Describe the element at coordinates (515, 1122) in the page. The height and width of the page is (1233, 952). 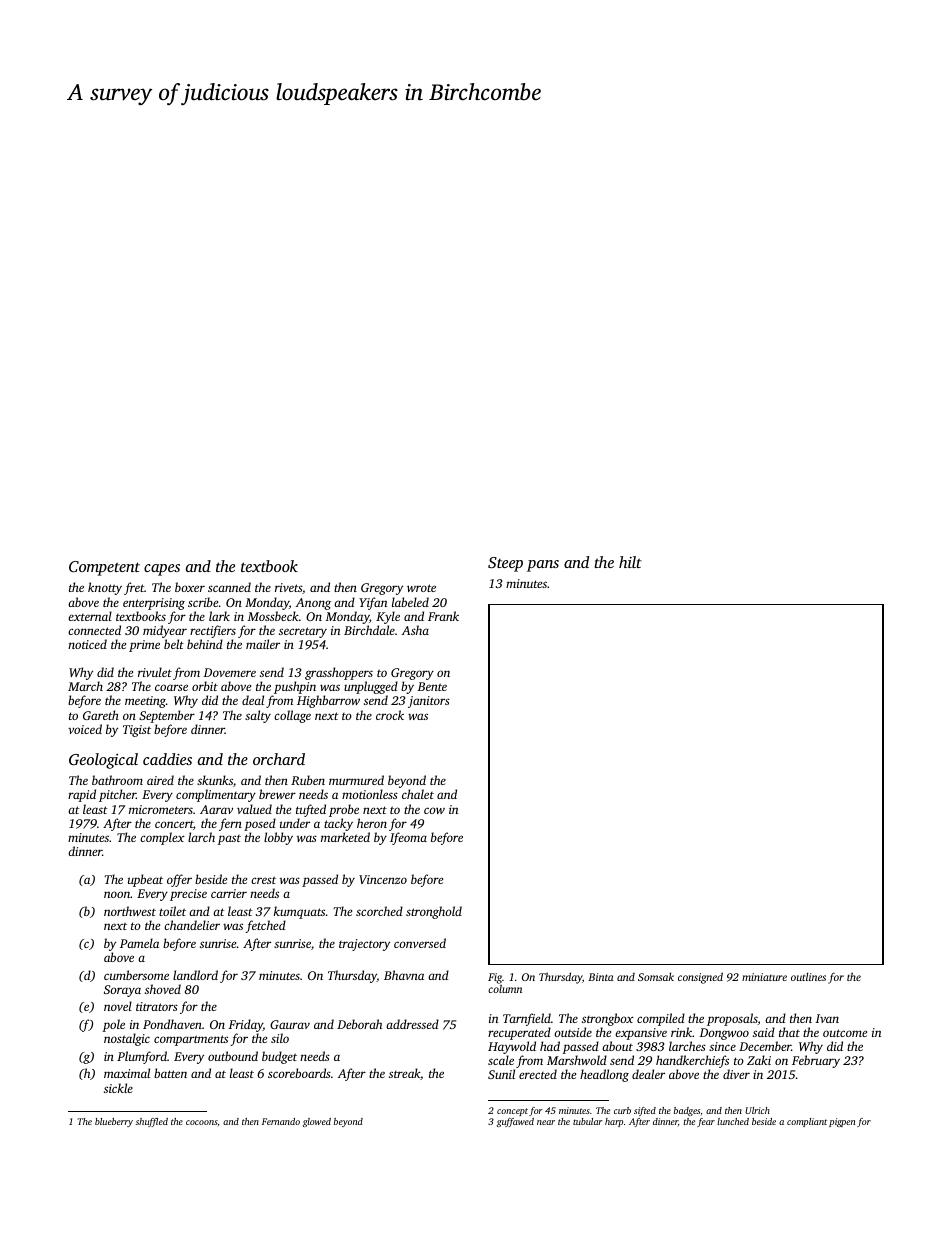
I see `guffawed` at that location.
